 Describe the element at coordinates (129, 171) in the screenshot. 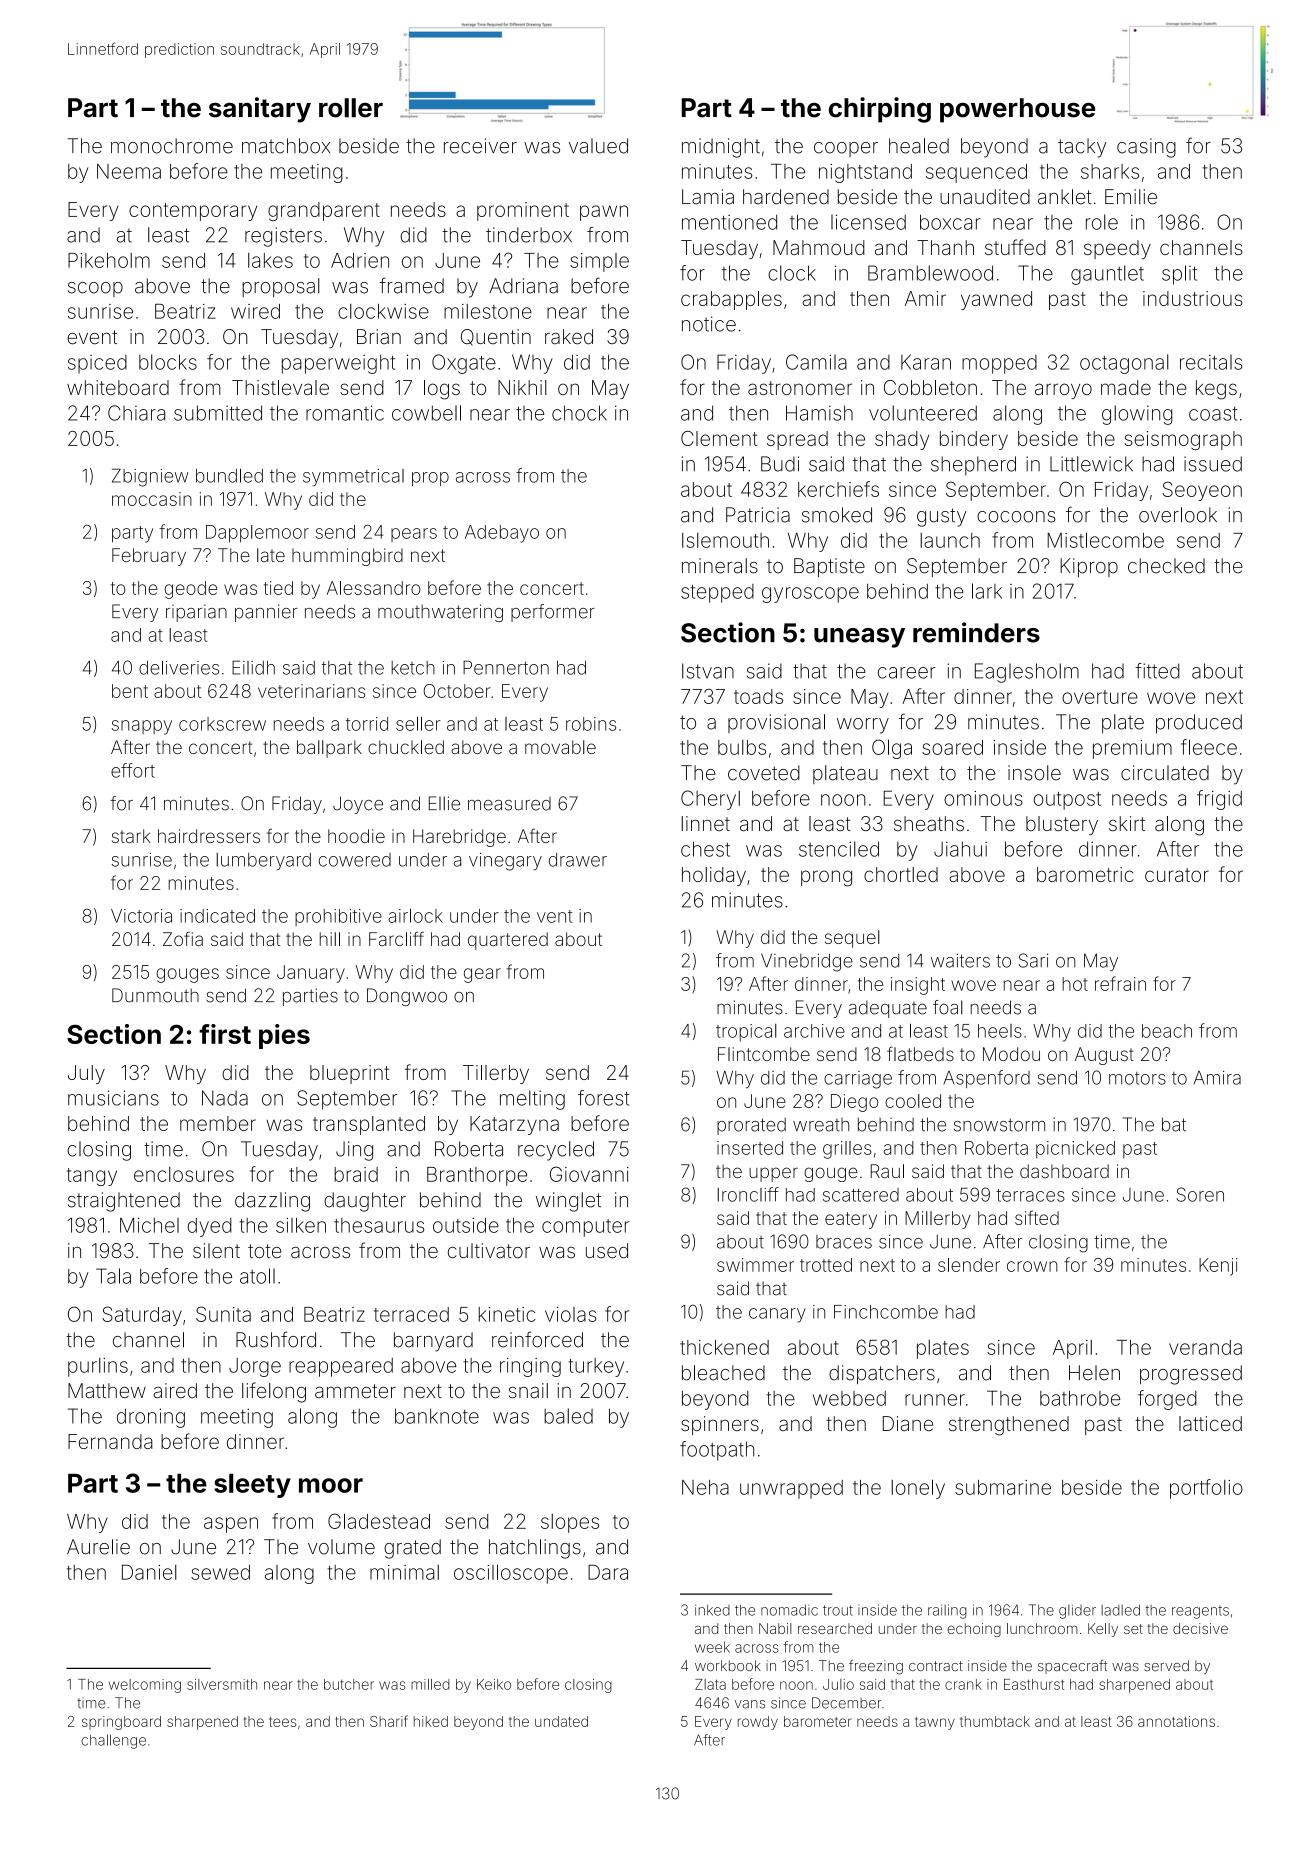

I see `Neema` at that location.
